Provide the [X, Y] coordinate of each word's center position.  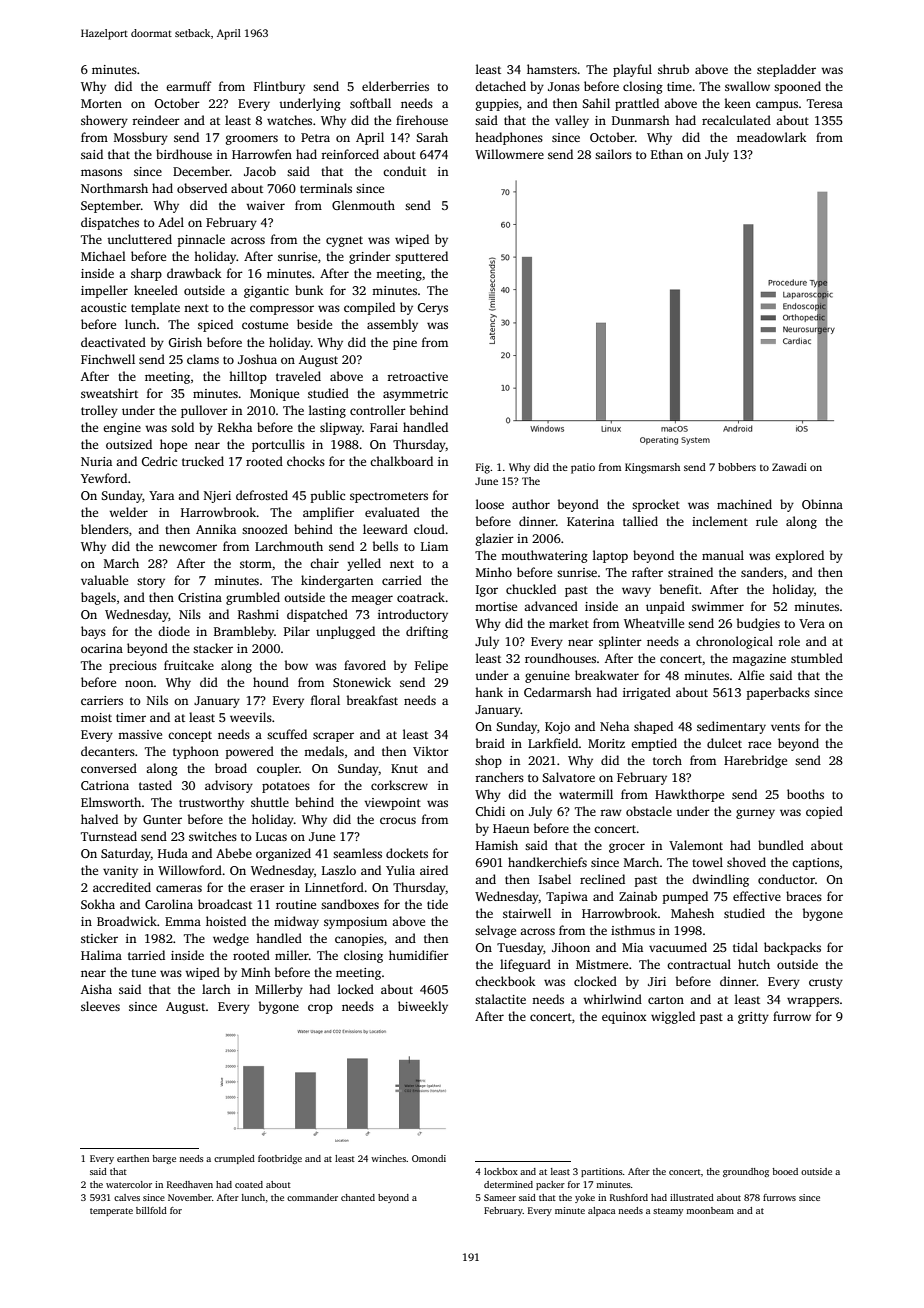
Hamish [497, 845]
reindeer [156, 120]
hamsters [552, 69]
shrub [673, 69]
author [531, 504]
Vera [812, 623]
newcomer [188, 547]
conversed [109, 768]
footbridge [280, 1159]
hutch [754, 964]
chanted [358, 1197]
